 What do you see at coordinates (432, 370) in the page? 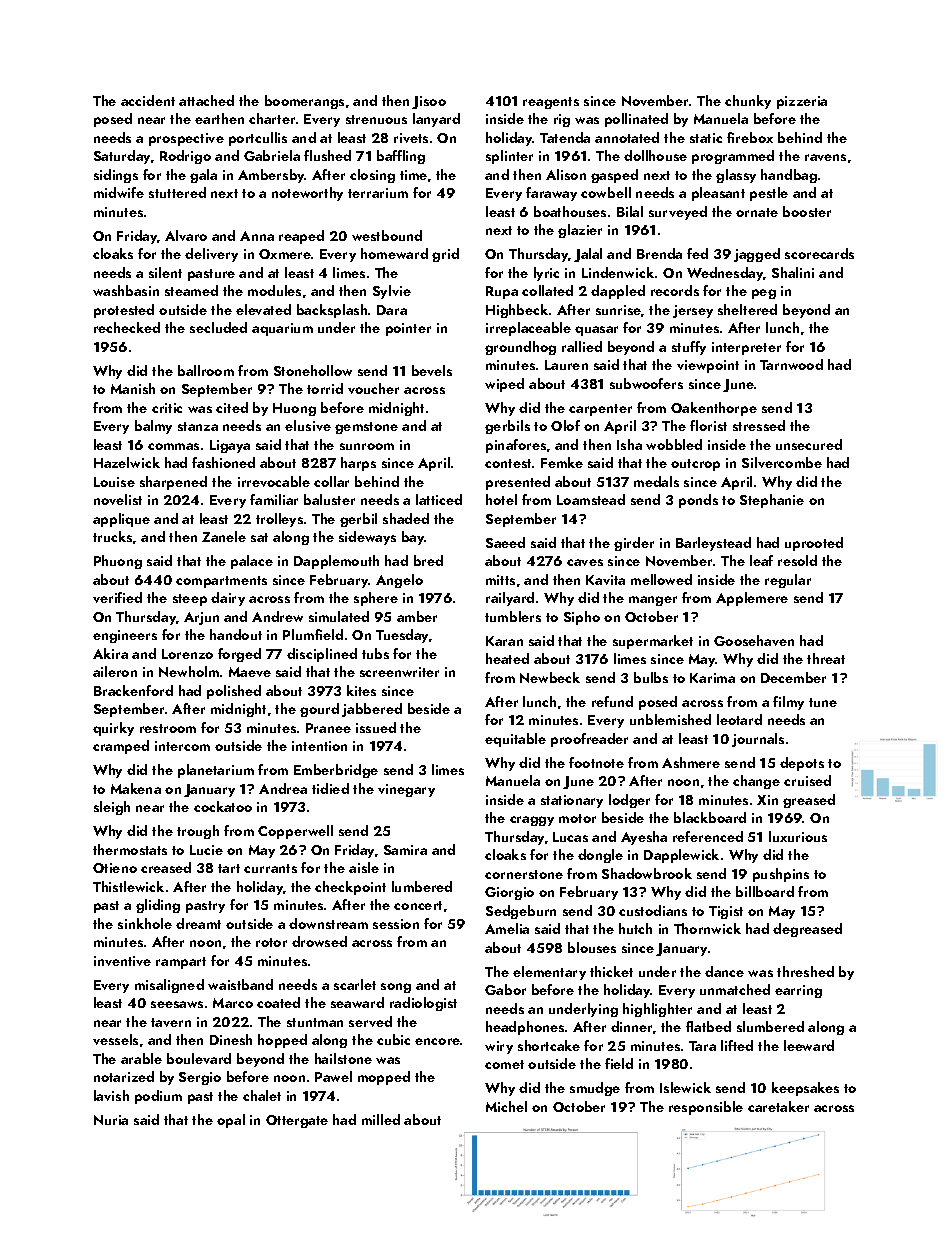
I see `bevels` at bounding box center [432, 370].
